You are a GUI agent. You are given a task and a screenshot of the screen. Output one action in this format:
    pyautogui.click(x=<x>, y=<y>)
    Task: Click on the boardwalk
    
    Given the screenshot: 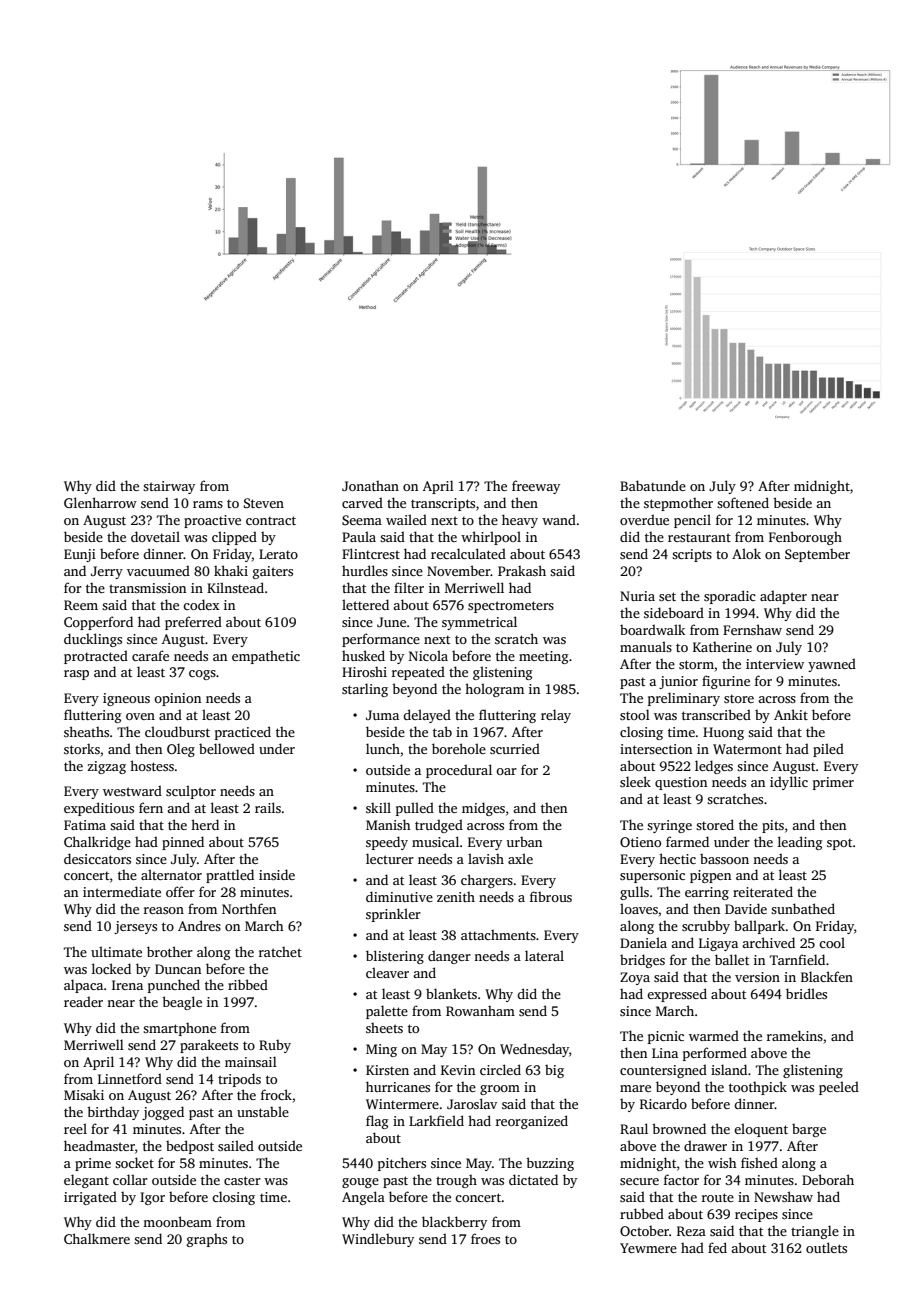 What is the action you would take?
    pyautogui.click(x=652, y=629)
